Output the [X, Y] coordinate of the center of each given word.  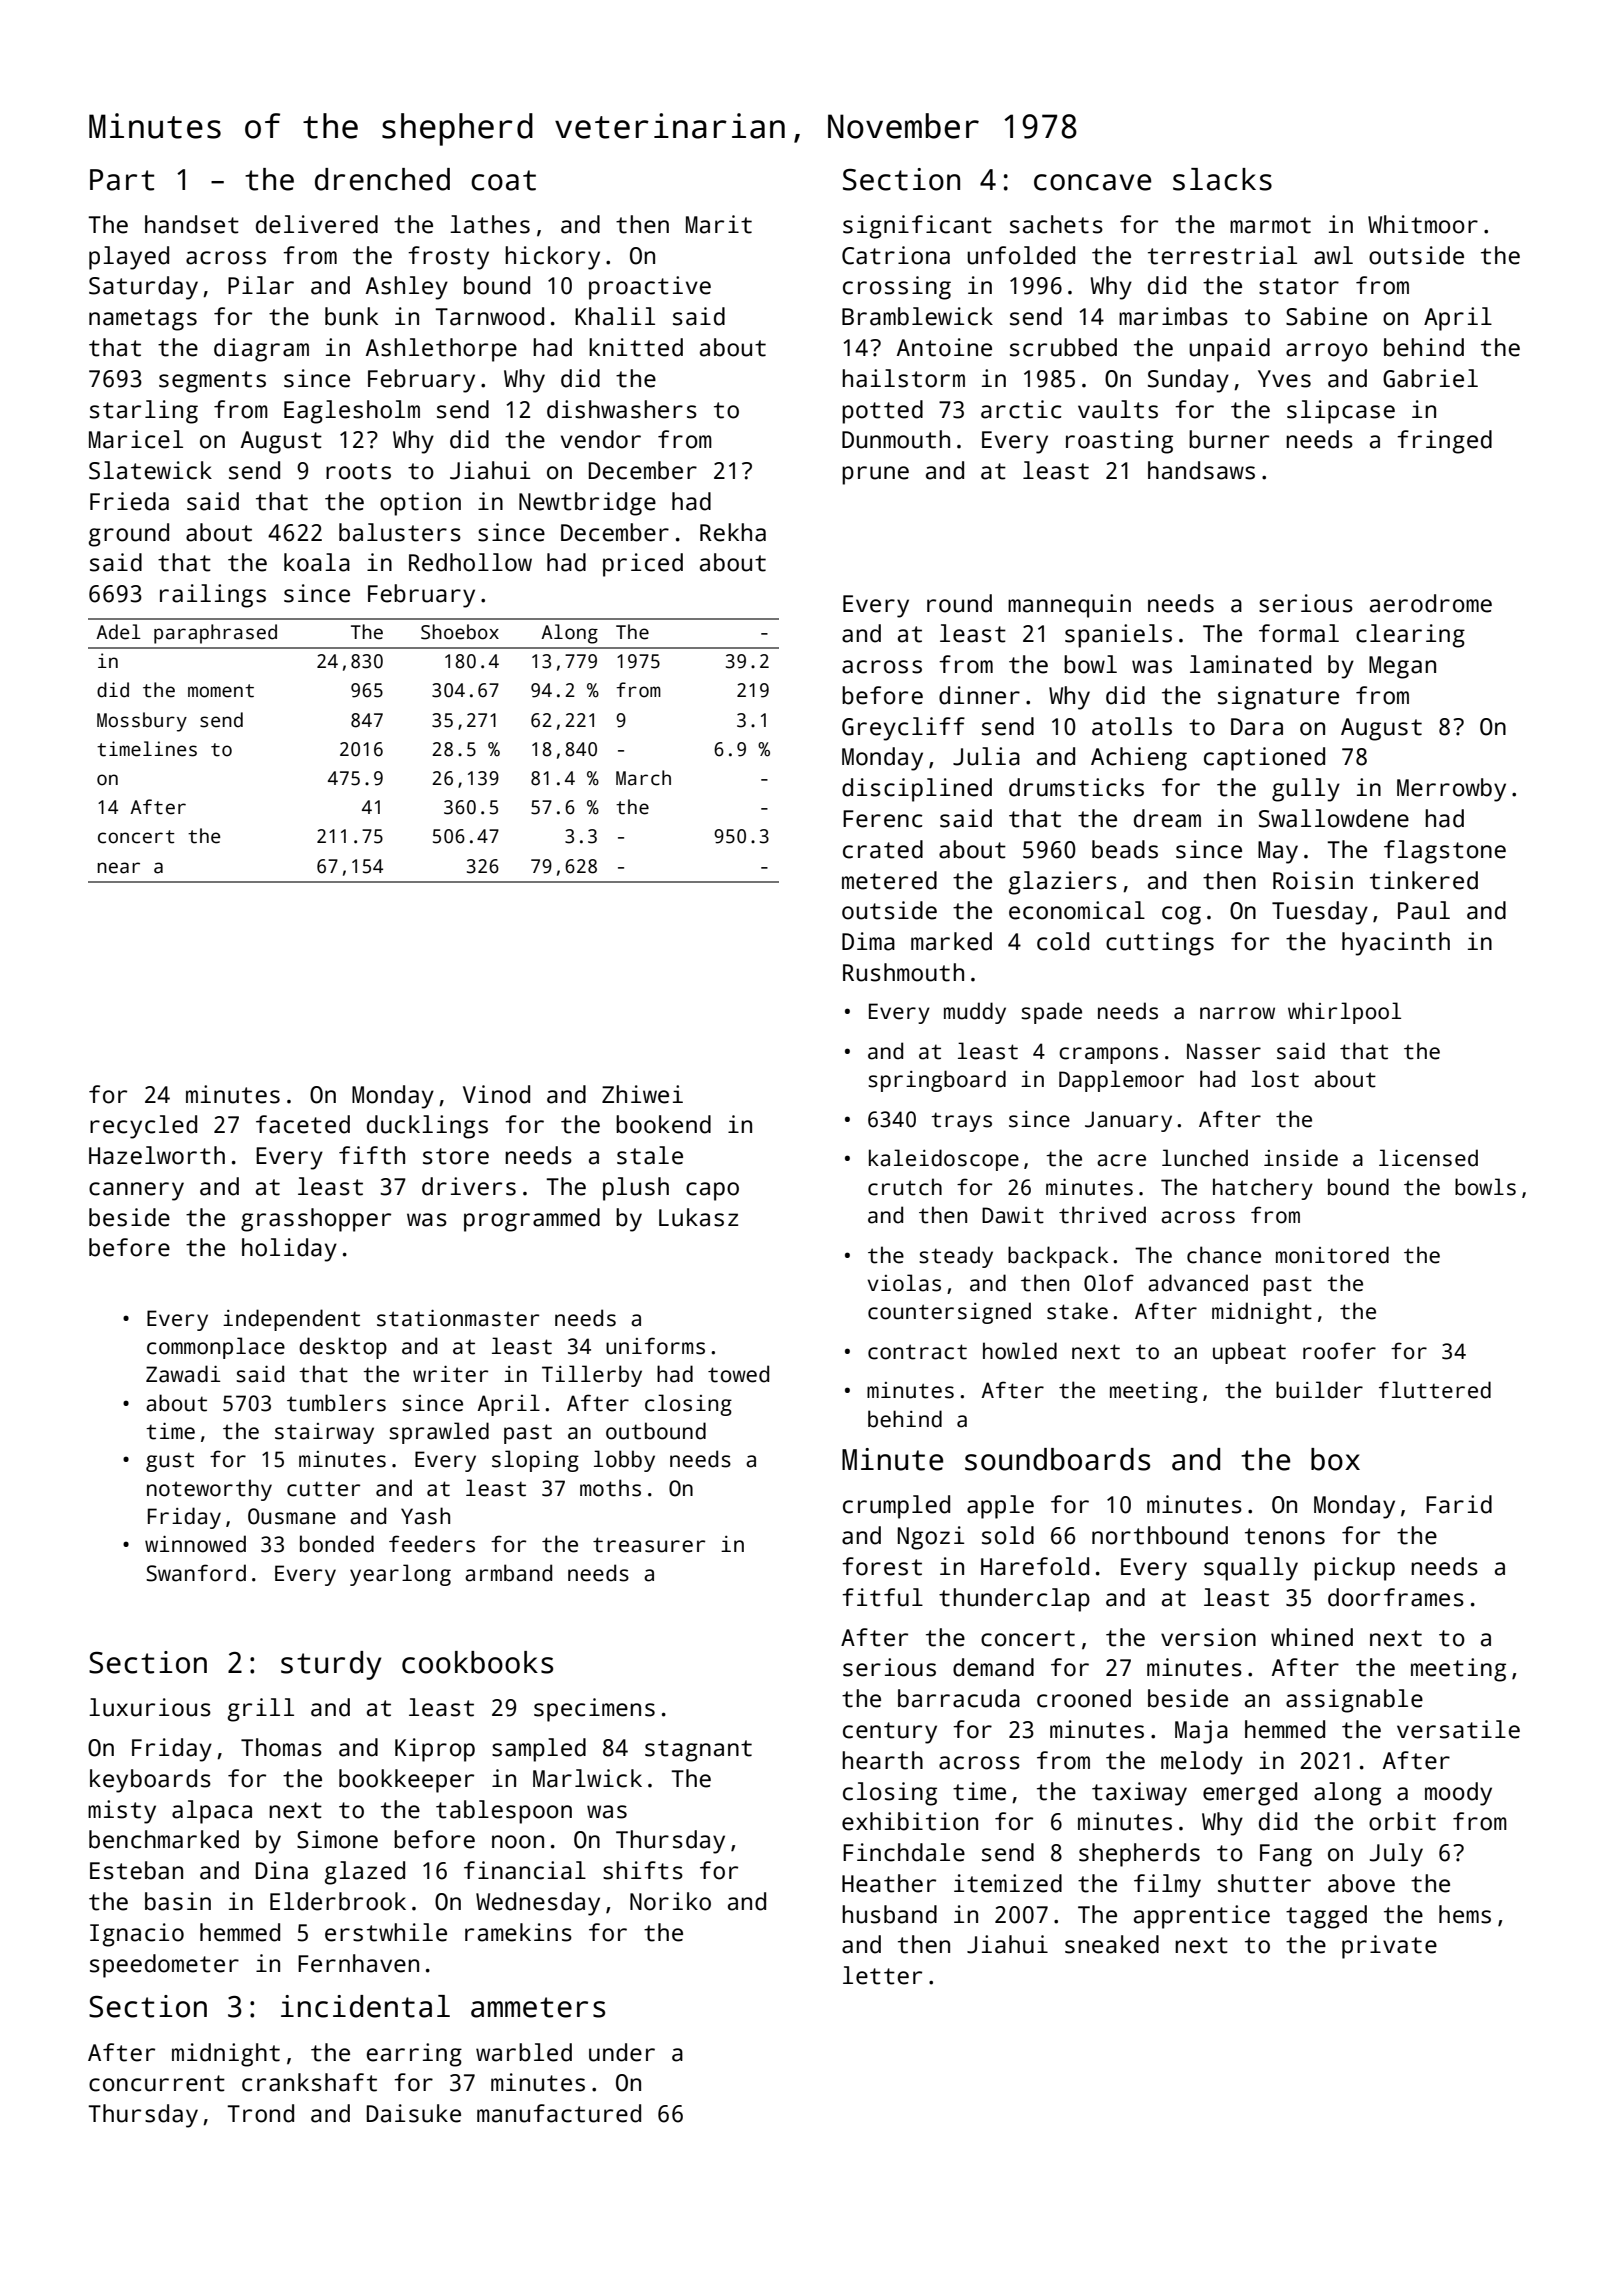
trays [961, 1122]
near [118, 868]
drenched [382, 179]
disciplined [917, 790]
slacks [1222, 179]
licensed [1428, 1158]
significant [917, 227]
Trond [260, 2113]
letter [882, 1975]
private [1389, 1947]
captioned [1264, 759]
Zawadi [183, 1374]
